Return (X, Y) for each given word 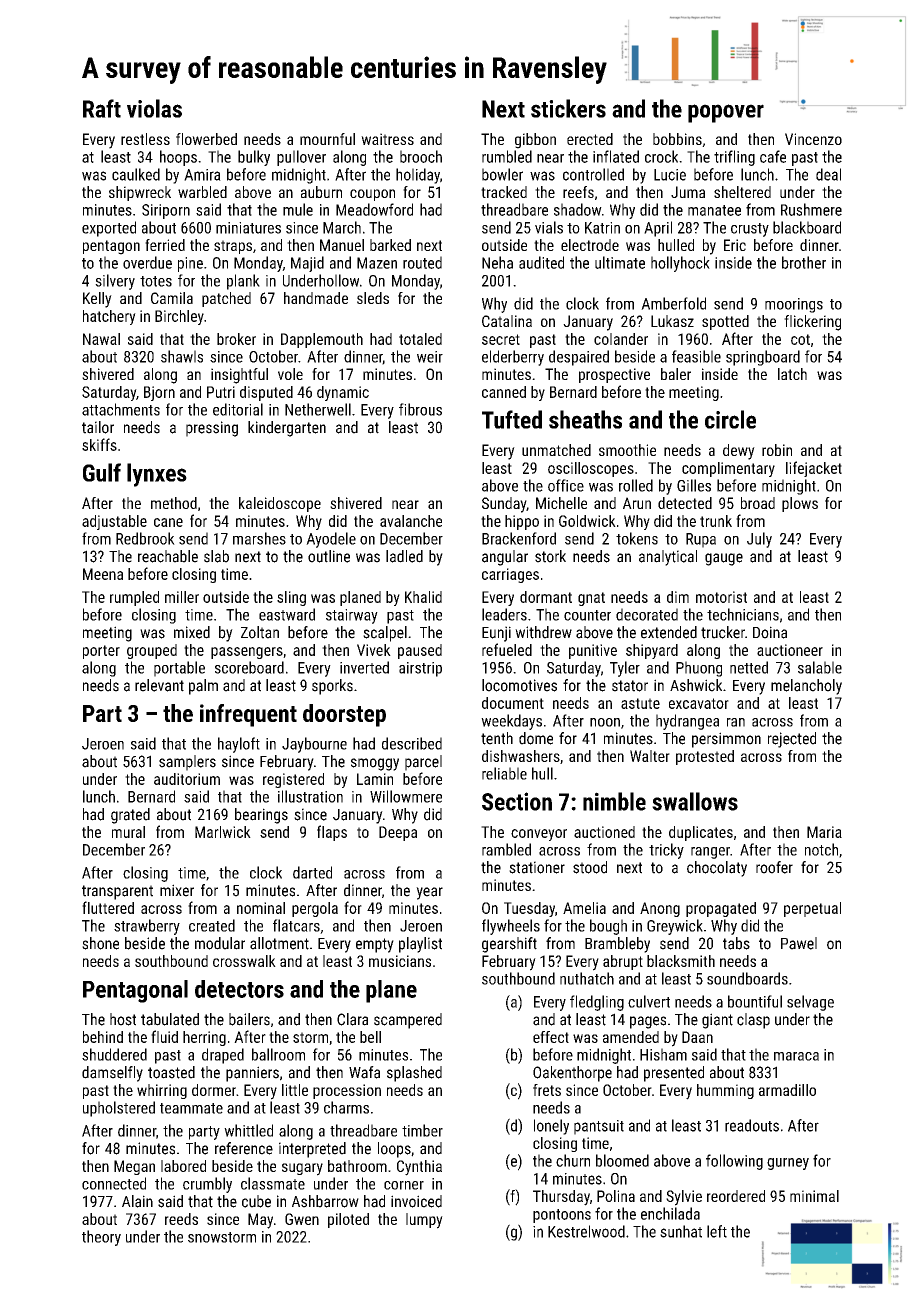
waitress (387, 139)
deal (828, 174)
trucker (723, 632)
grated (130, 816)
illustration (310, 796)
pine (190, 264)
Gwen (302, 1219)
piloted (348, 1220)
